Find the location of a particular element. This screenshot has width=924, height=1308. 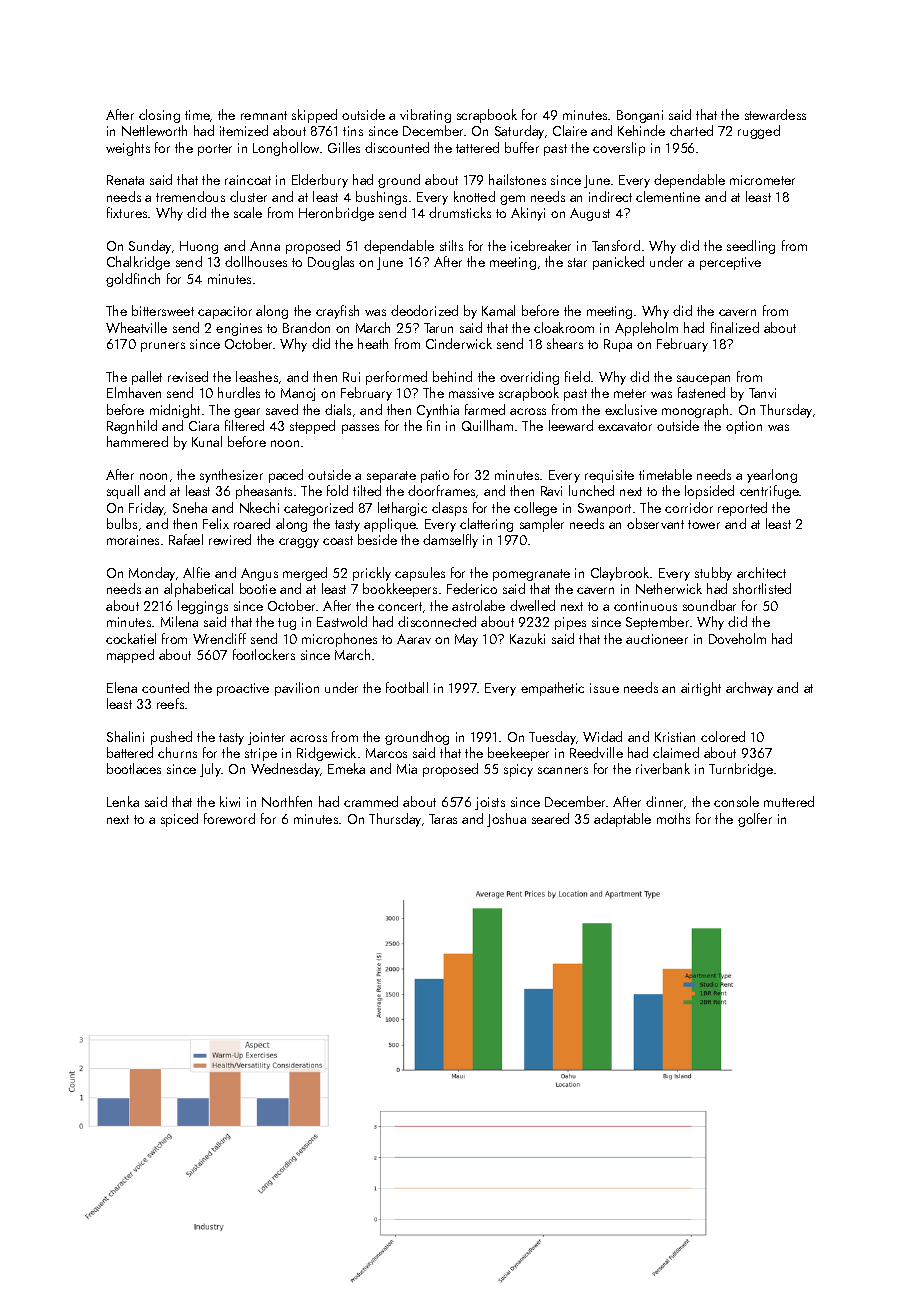

Akinyi is located at coordinates (528, 214).
